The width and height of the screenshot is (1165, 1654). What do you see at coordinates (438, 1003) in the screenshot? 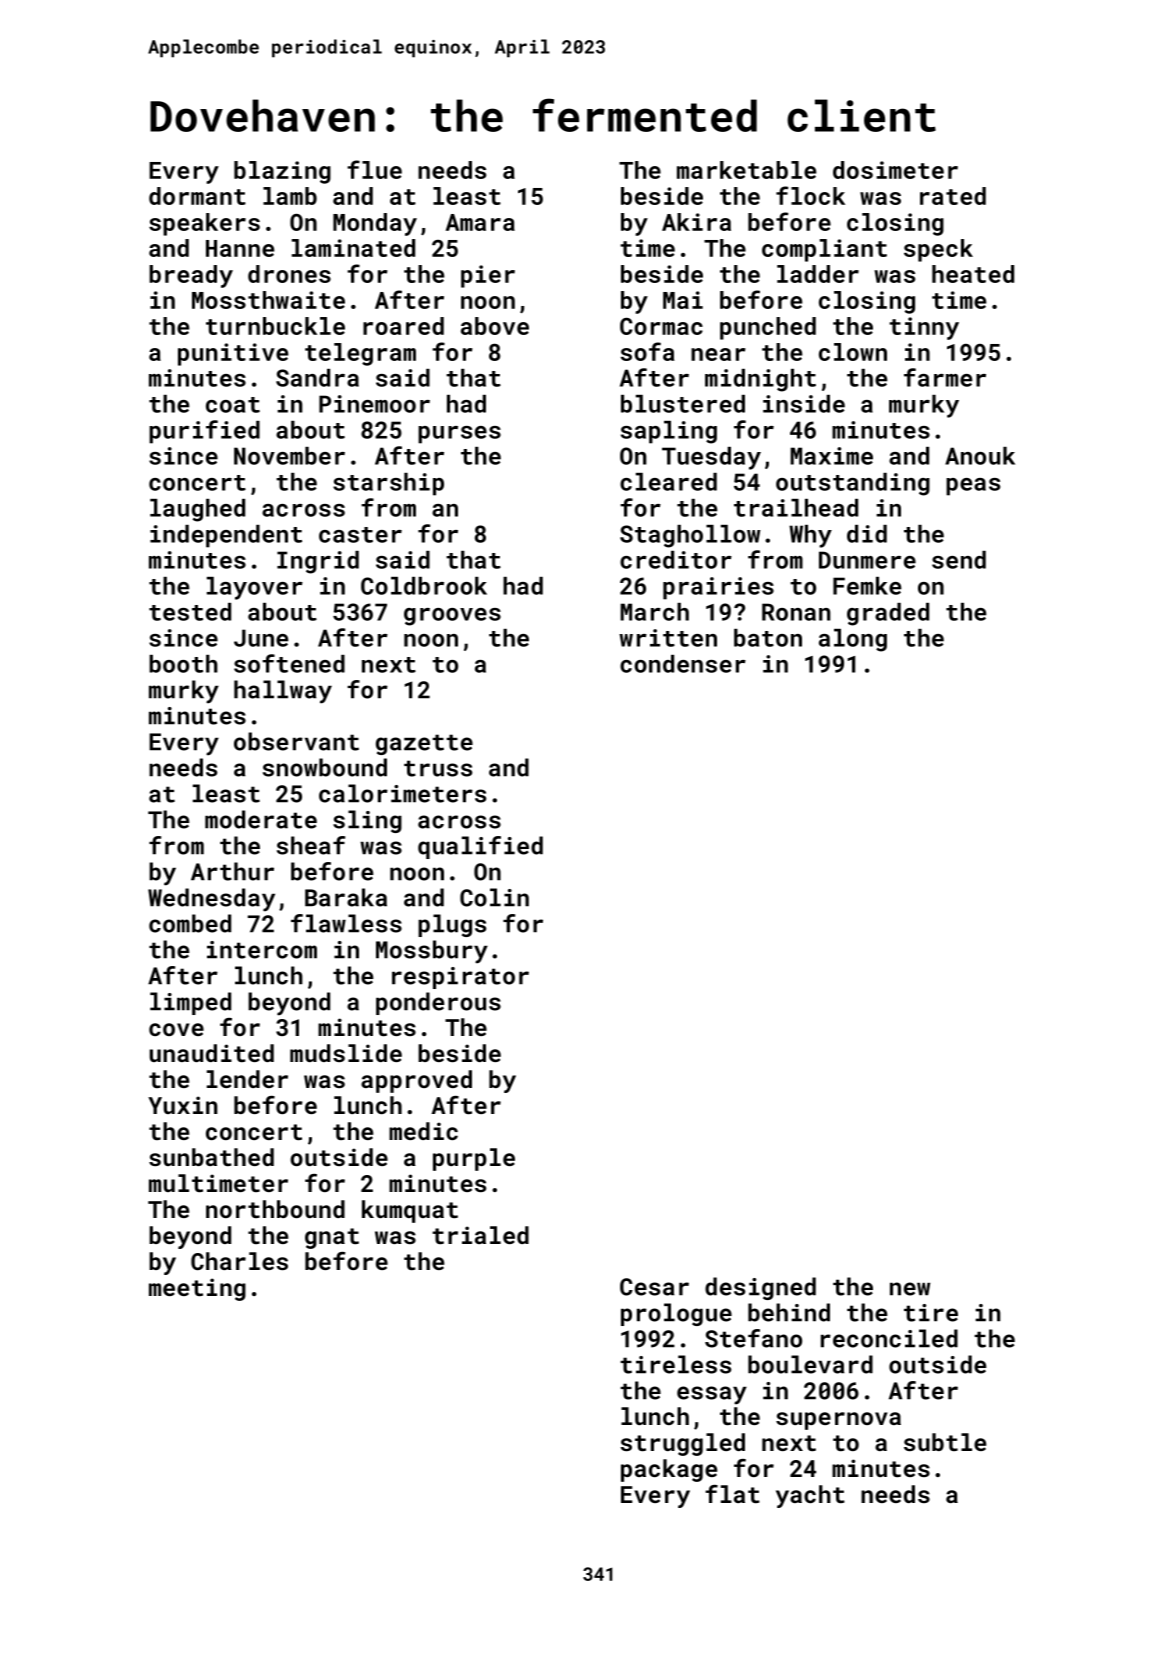
I see `ponderous` at bounding box center [438, 1003].
